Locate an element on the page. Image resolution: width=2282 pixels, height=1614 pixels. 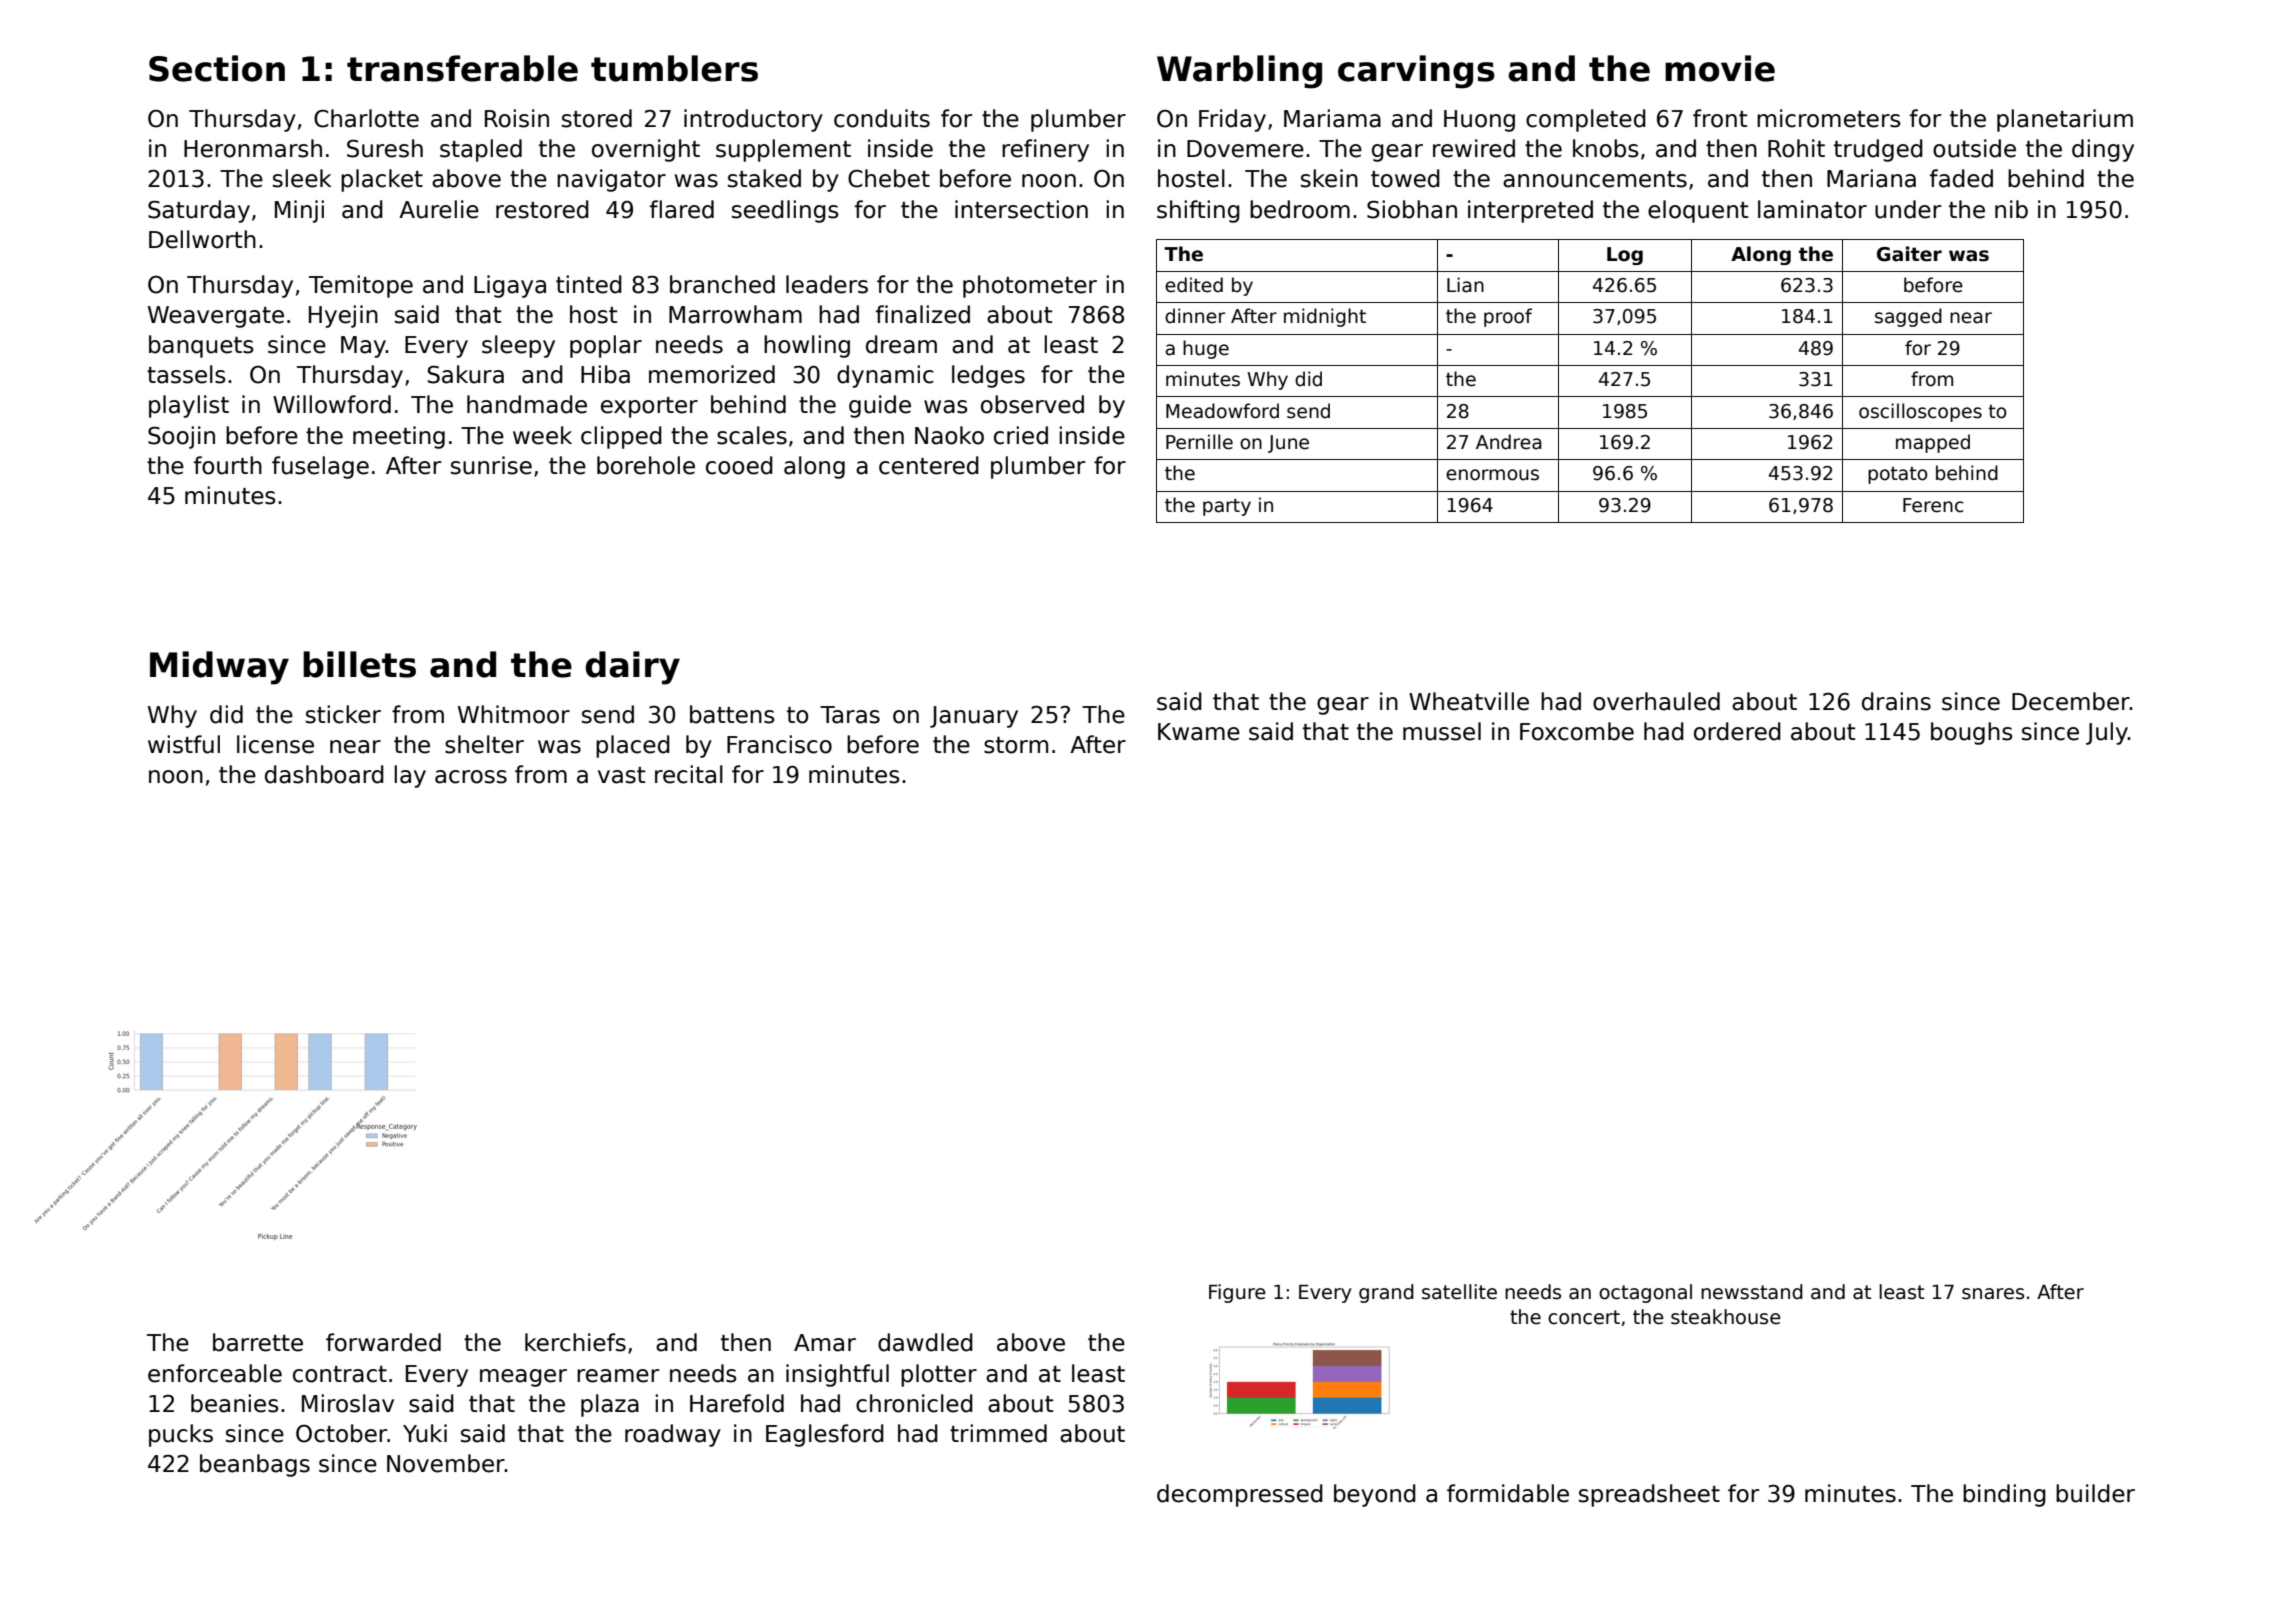
snares is located at coordinates (1993, 1294).
